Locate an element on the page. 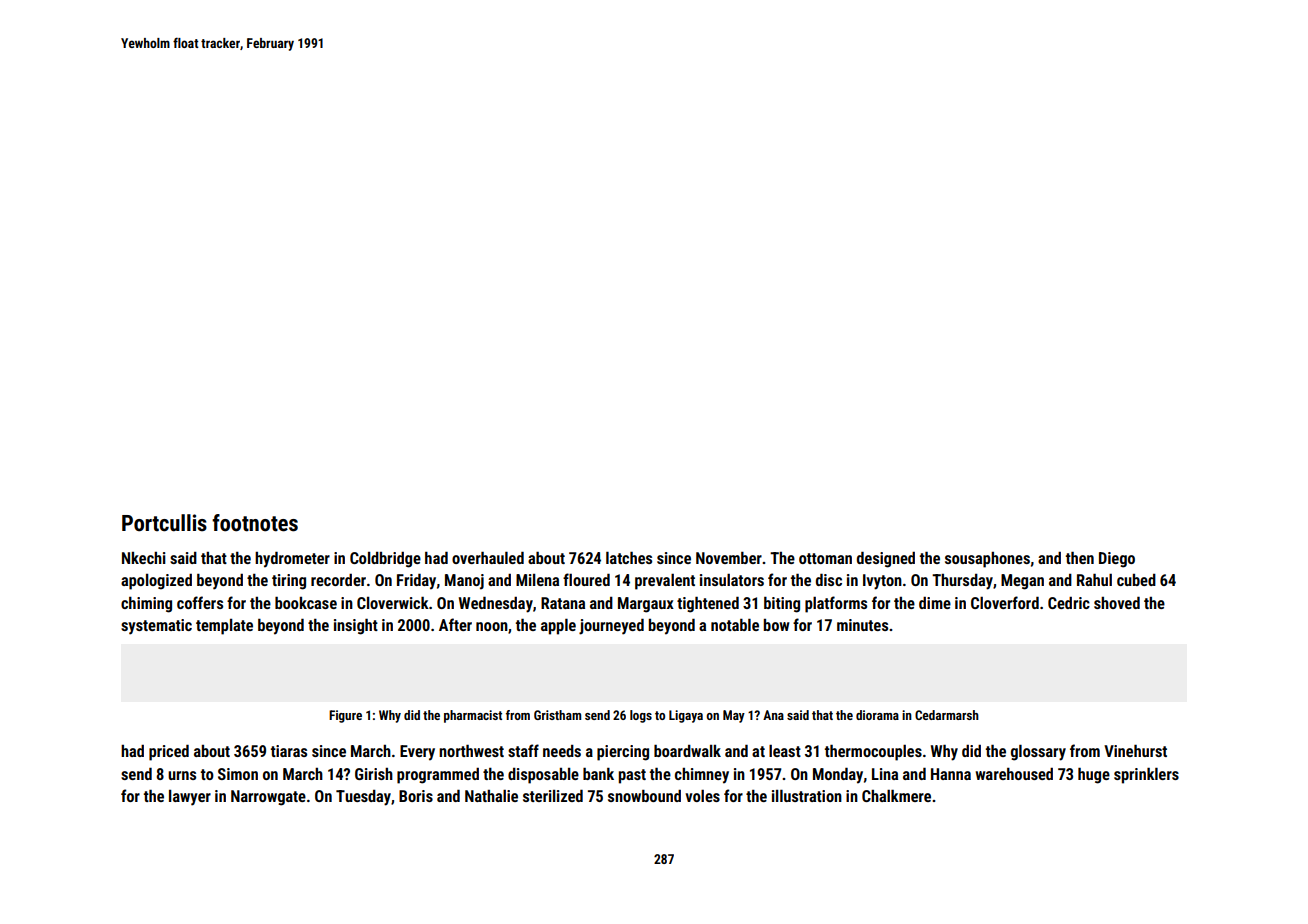  footnotes is located at coordinates (255, 523).
